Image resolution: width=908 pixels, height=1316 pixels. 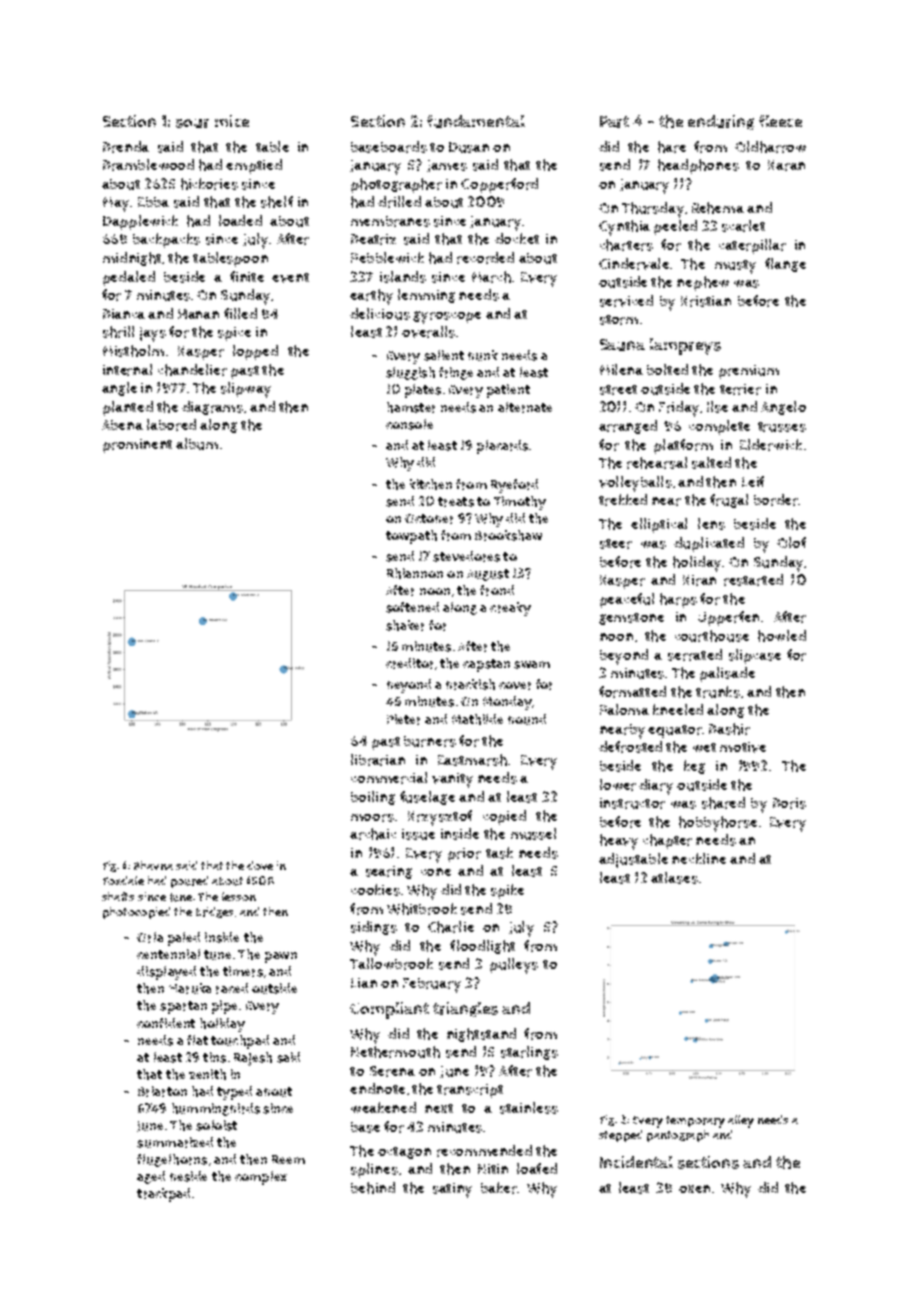 I want to click on photographer, so click(x=396, y=185).
